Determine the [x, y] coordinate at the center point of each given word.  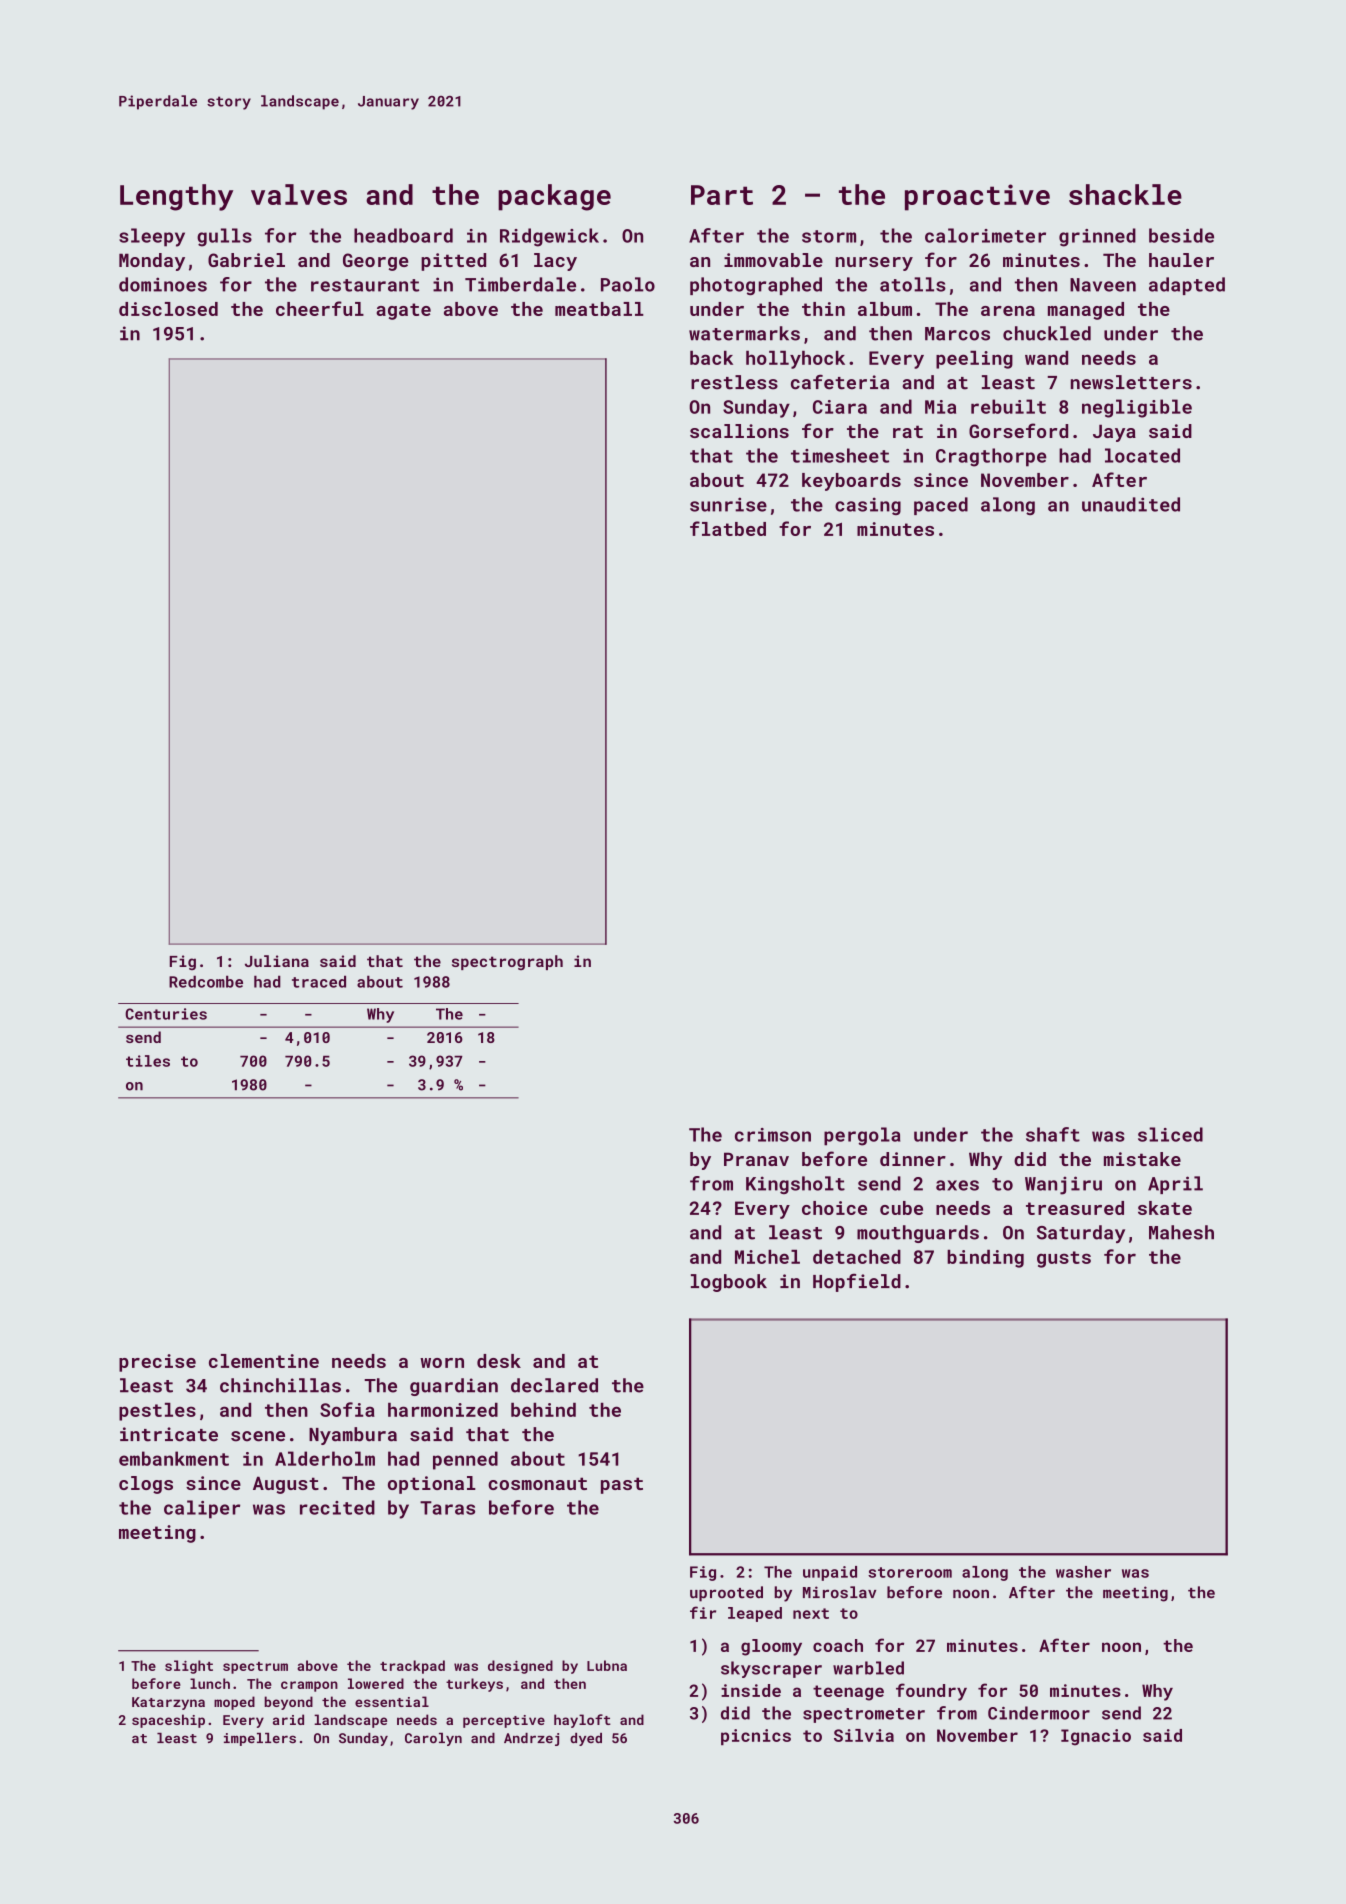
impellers [260, 1739]
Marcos [957, 334]
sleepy [152, 237]
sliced [1170, 1134]
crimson [773, 1135]
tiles [148, 1061]
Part [722, 195]
